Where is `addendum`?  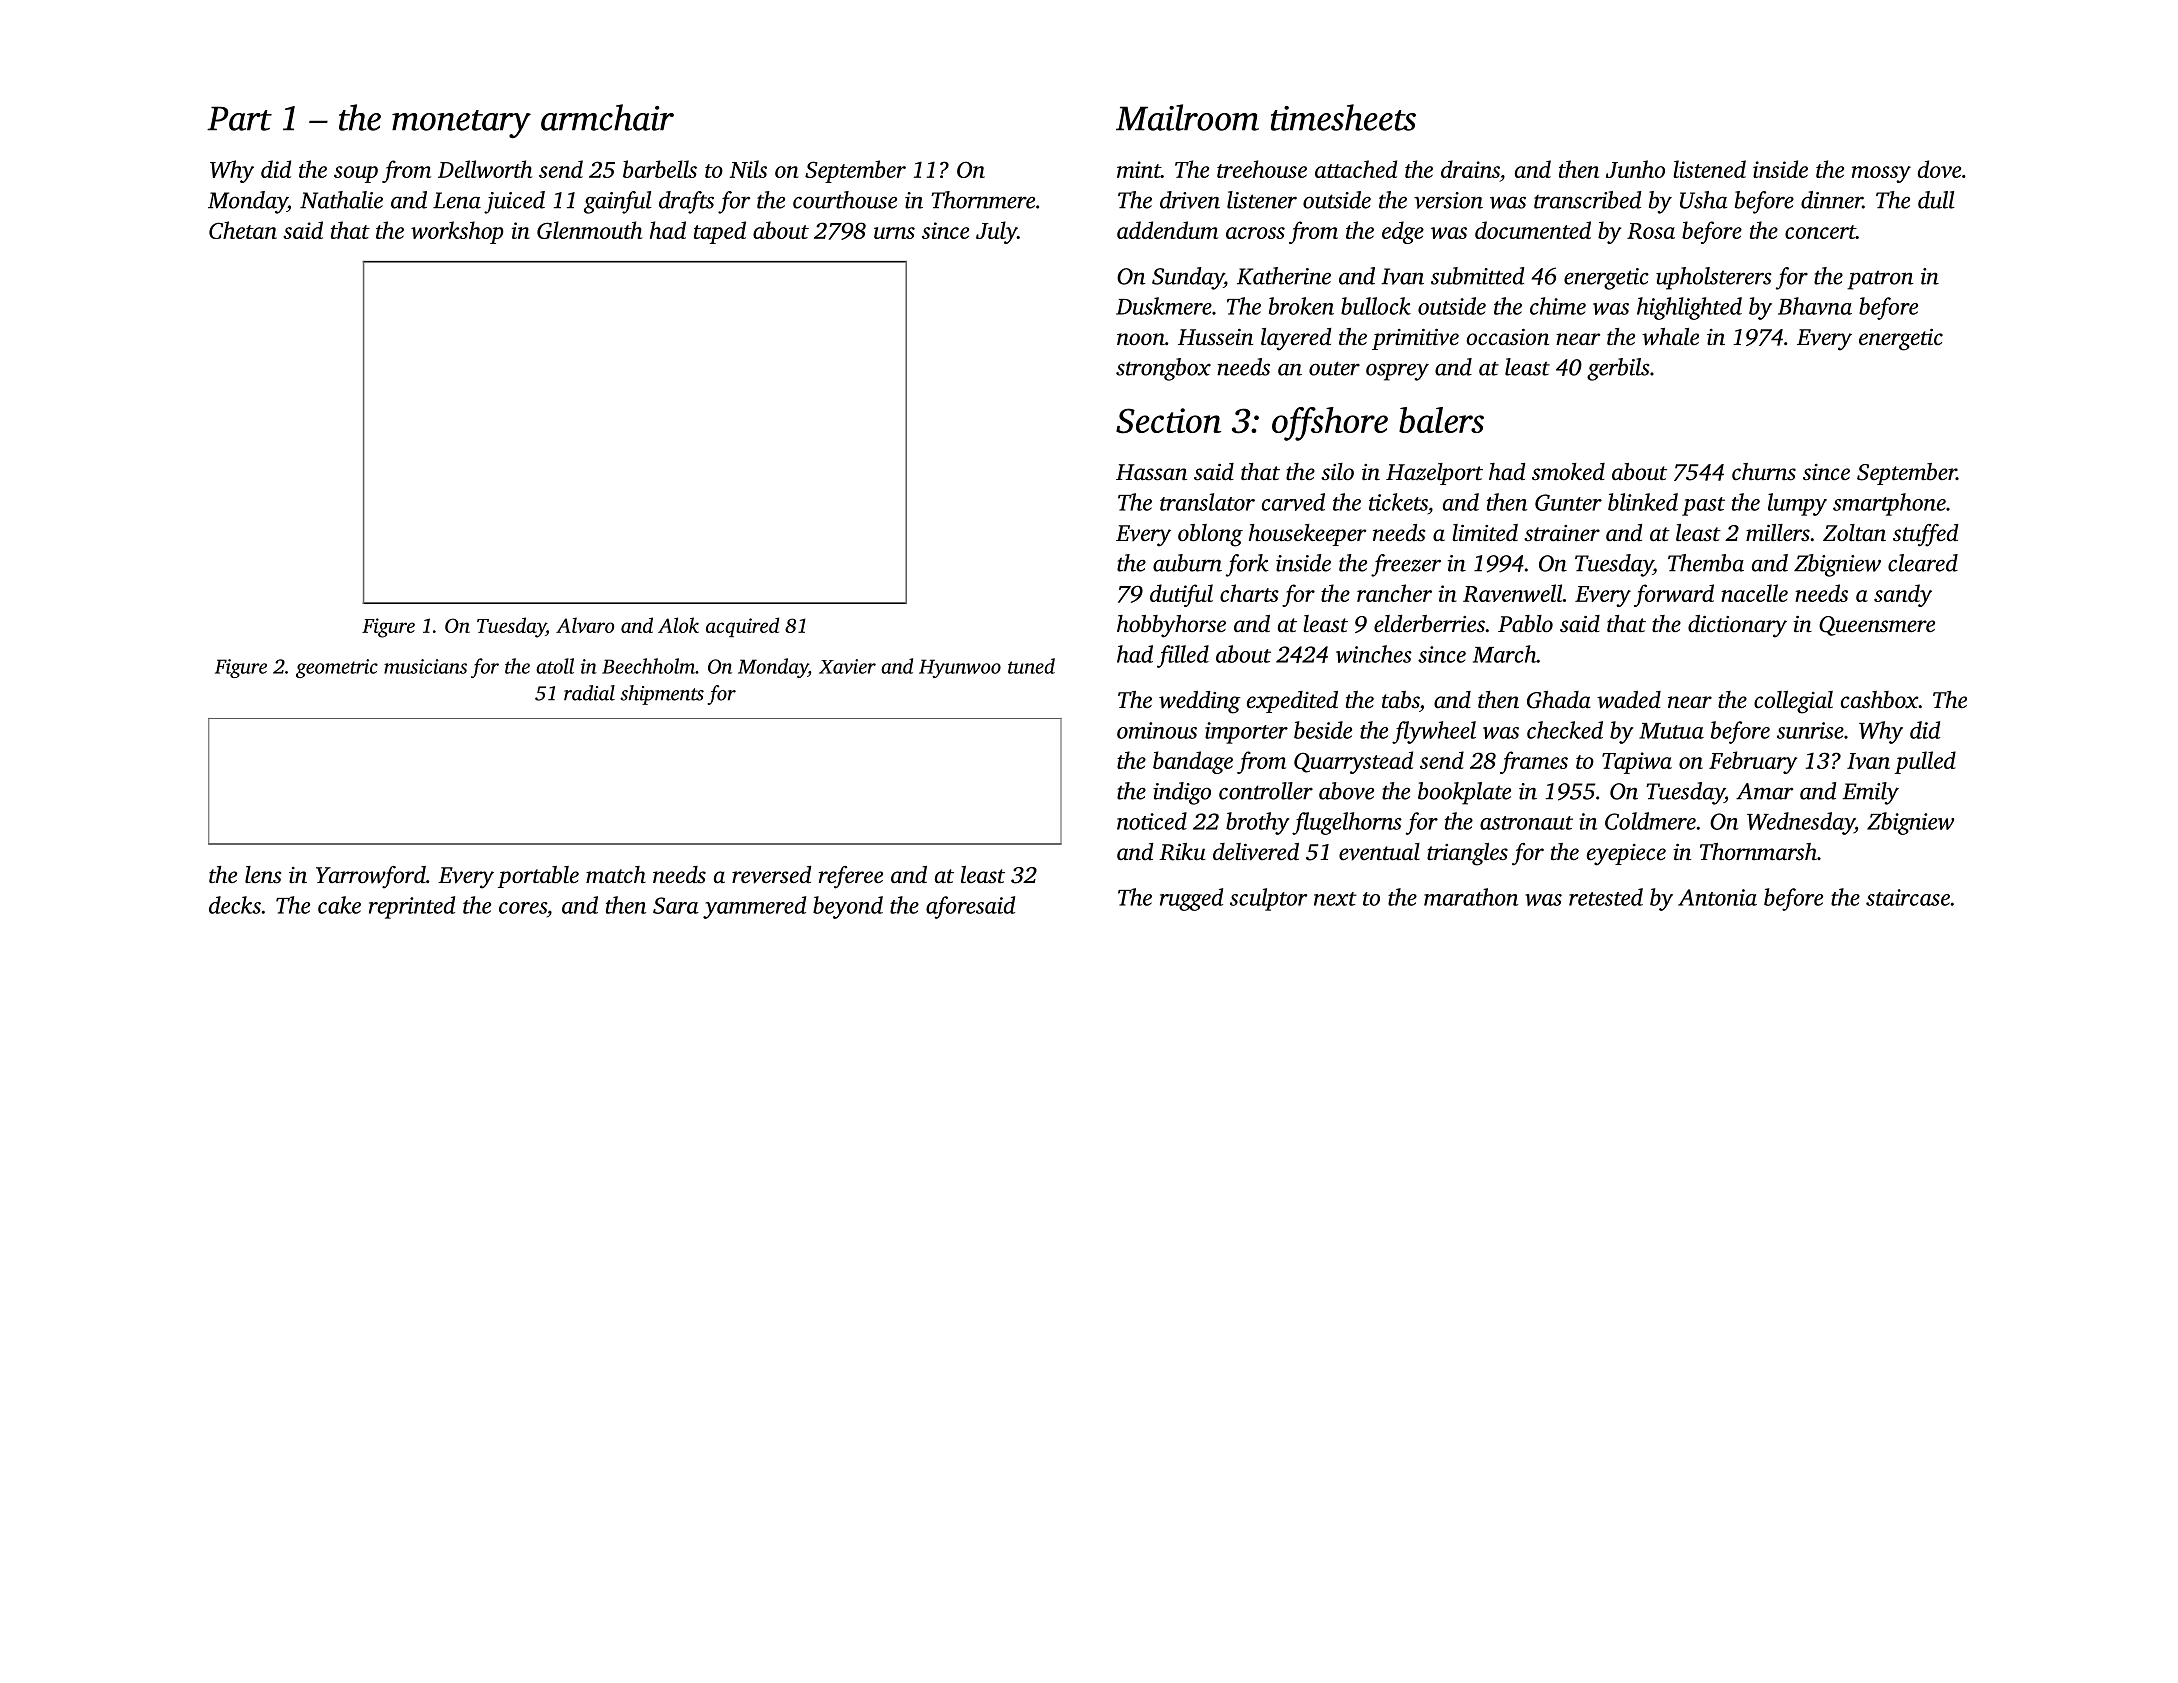
addendum is located at coordinates (1167, 230).
